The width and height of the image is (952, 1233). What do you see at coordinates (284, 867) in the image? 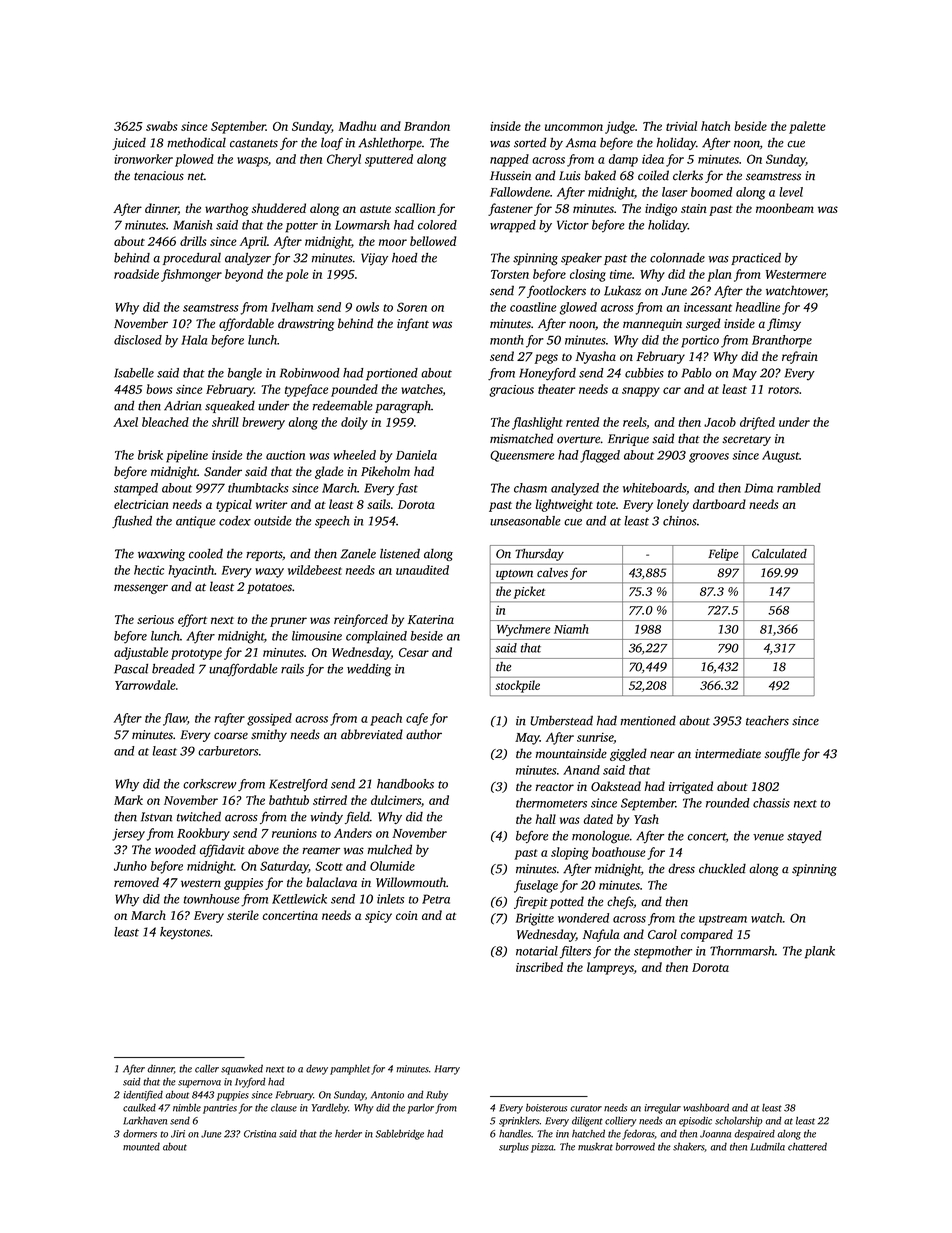
I see `Saturday` at bounding box center [284, 867].
